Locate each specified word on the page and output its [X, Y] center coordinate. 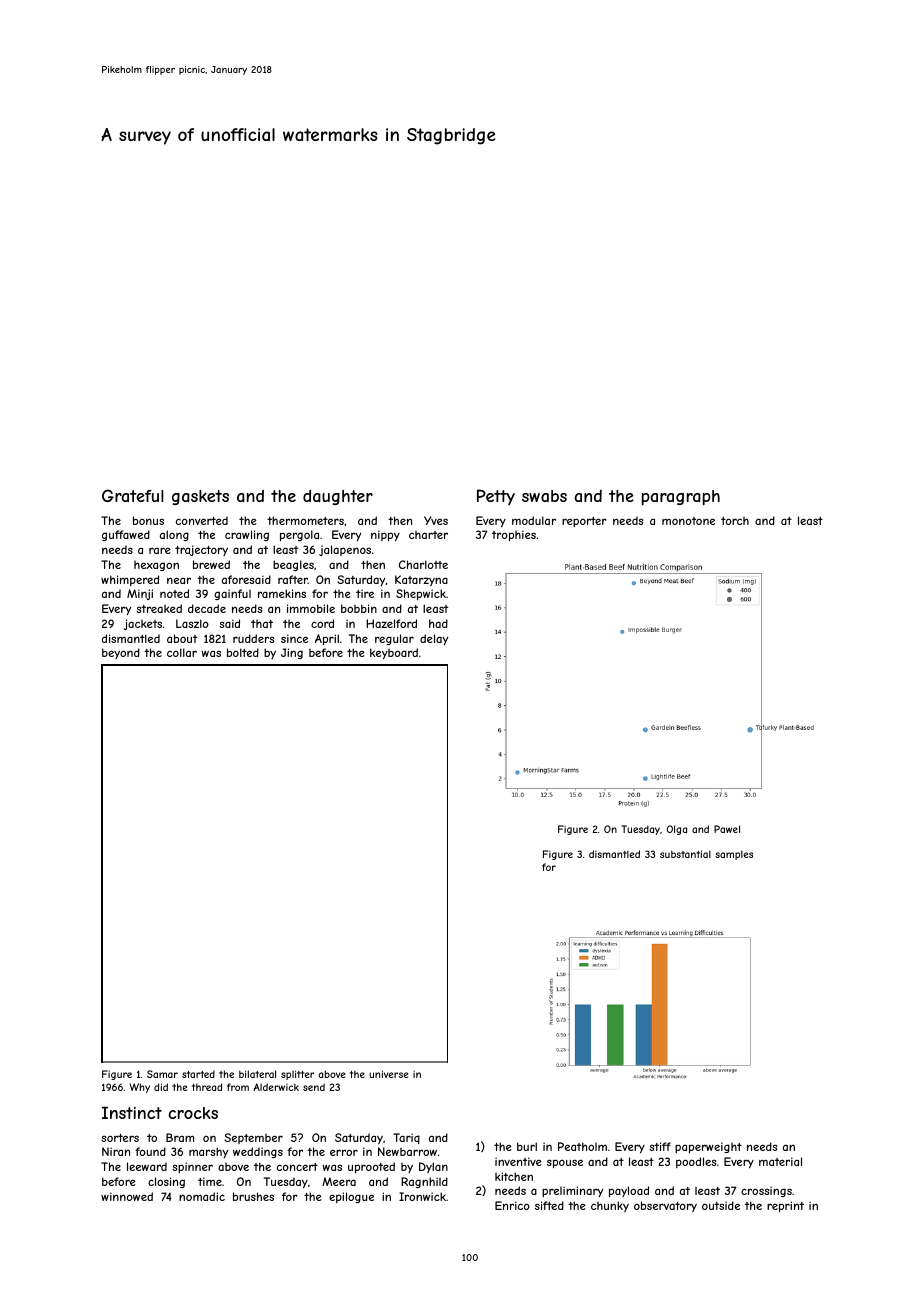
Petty [496, 497]
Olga [676, 830]
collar [182, 652]
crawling [247, 535]
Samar [162, 1074]
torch [735, 521]
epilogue [351, 1197]
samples [734, 855]
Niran [116, 1151]
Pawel [727, 829]
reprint [785, 1206]
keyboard [394, 654]
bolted [243, 652]
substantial [685, 854]
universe [388, 1074]
